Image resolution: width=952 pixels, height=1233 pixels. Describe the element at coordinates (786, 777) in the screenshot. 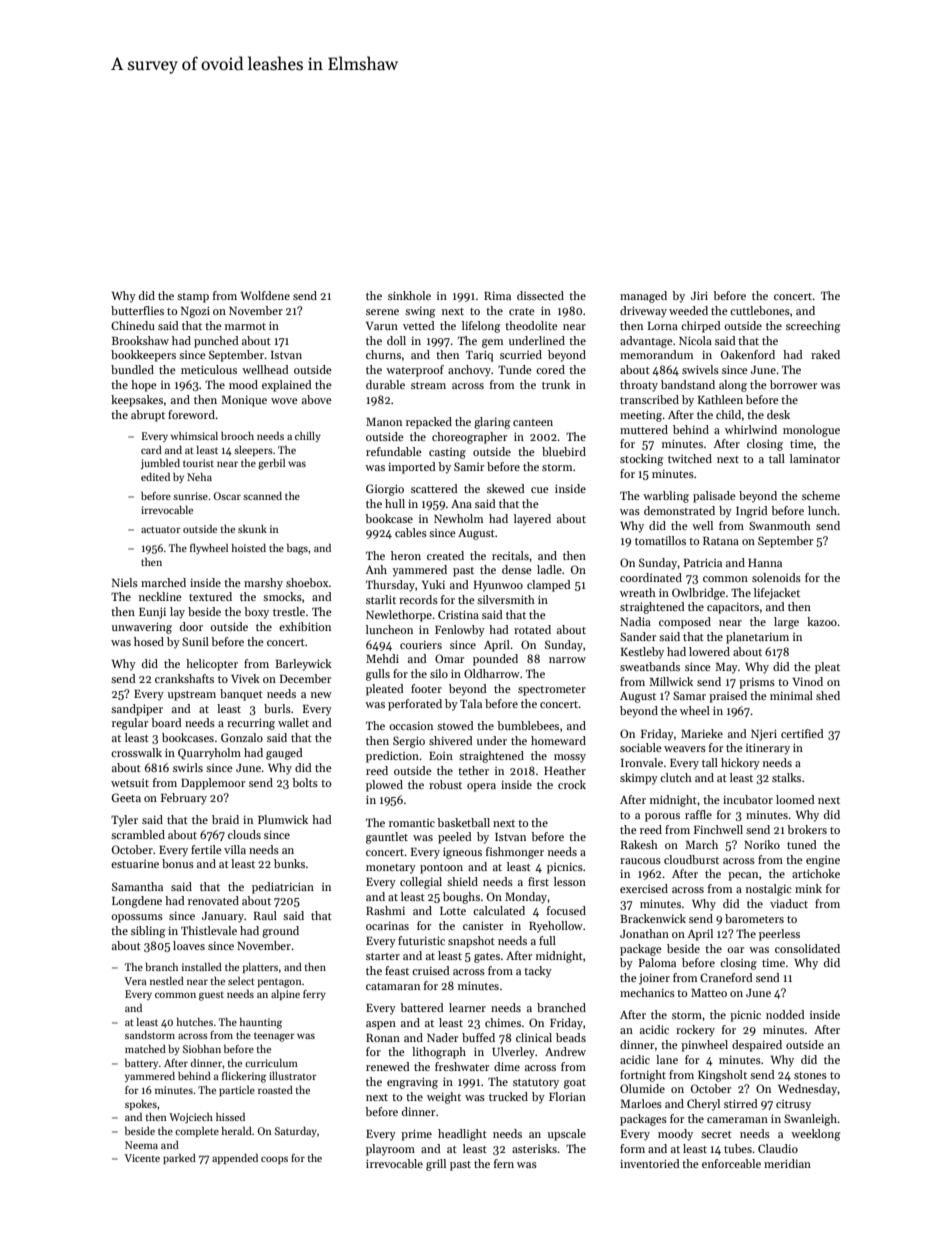

I see `stalks` at that location.
